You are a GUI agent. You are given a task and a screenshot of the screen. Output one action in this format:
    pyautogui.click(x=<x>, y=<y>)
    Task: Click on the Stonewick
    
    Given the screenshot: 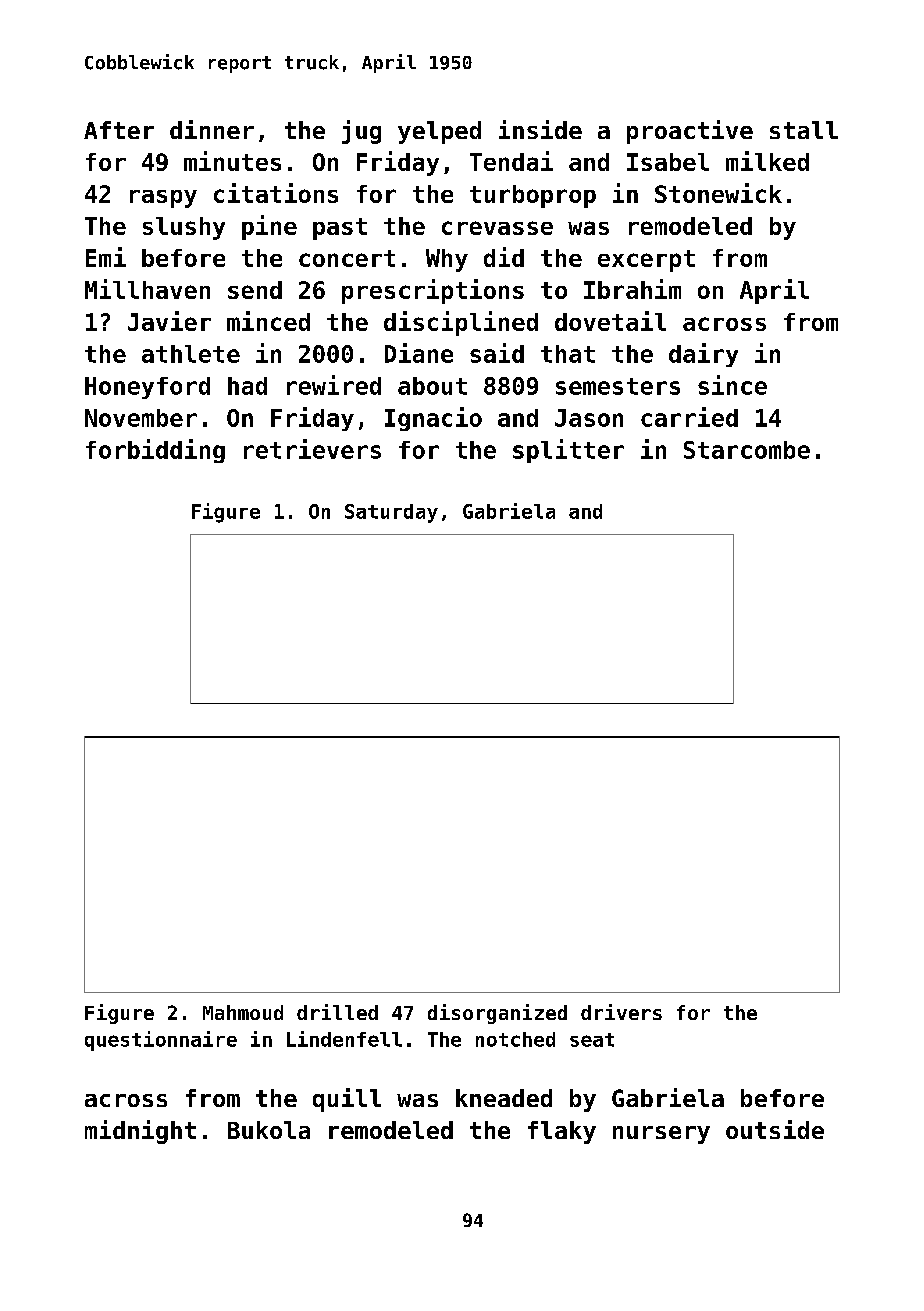 What is the action you would take?
    pyautogui.click(x=718, y=193)
